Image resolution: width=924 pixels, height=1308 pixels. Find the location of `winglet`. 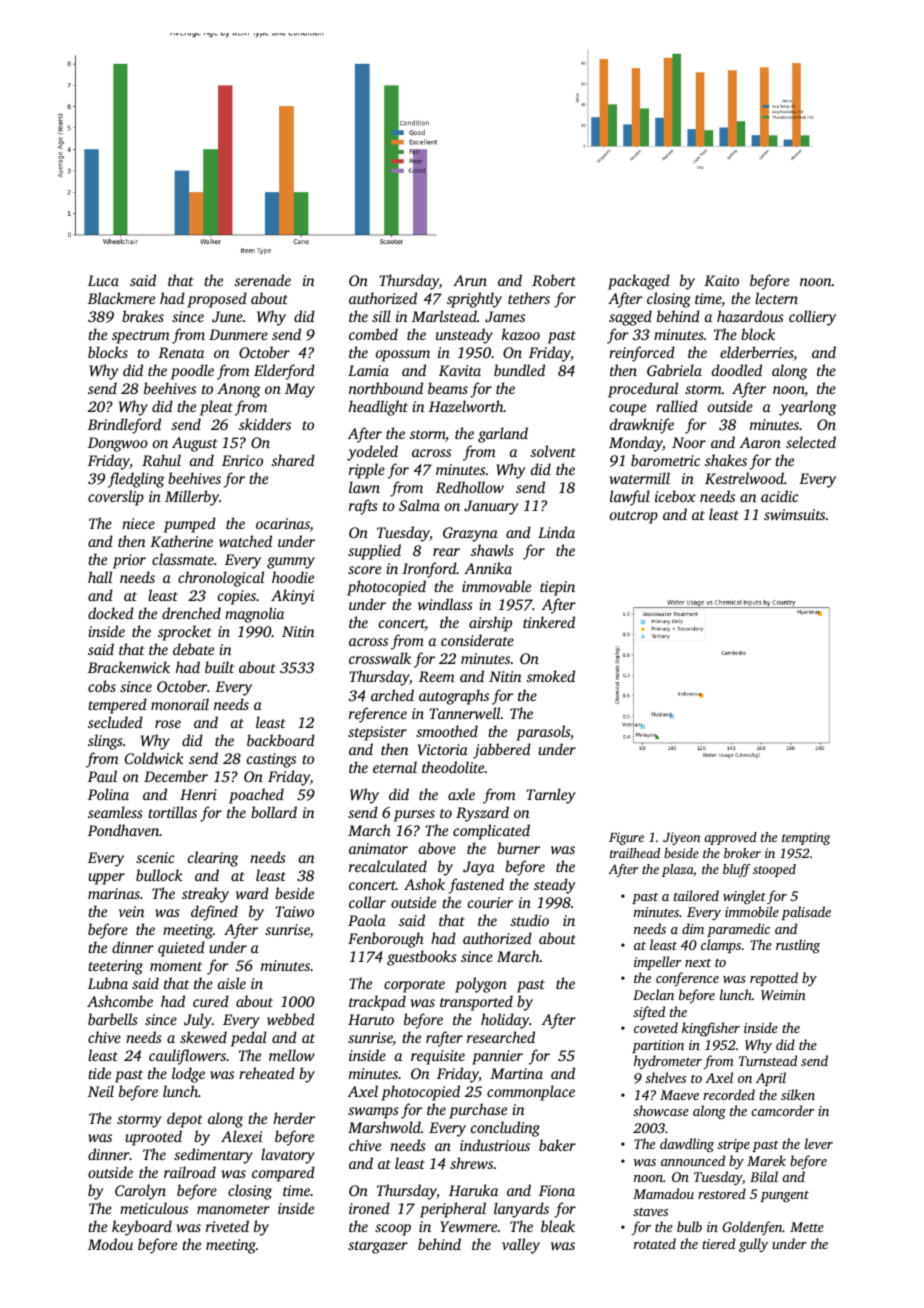

winglet is located at coordinates (744, 897).
